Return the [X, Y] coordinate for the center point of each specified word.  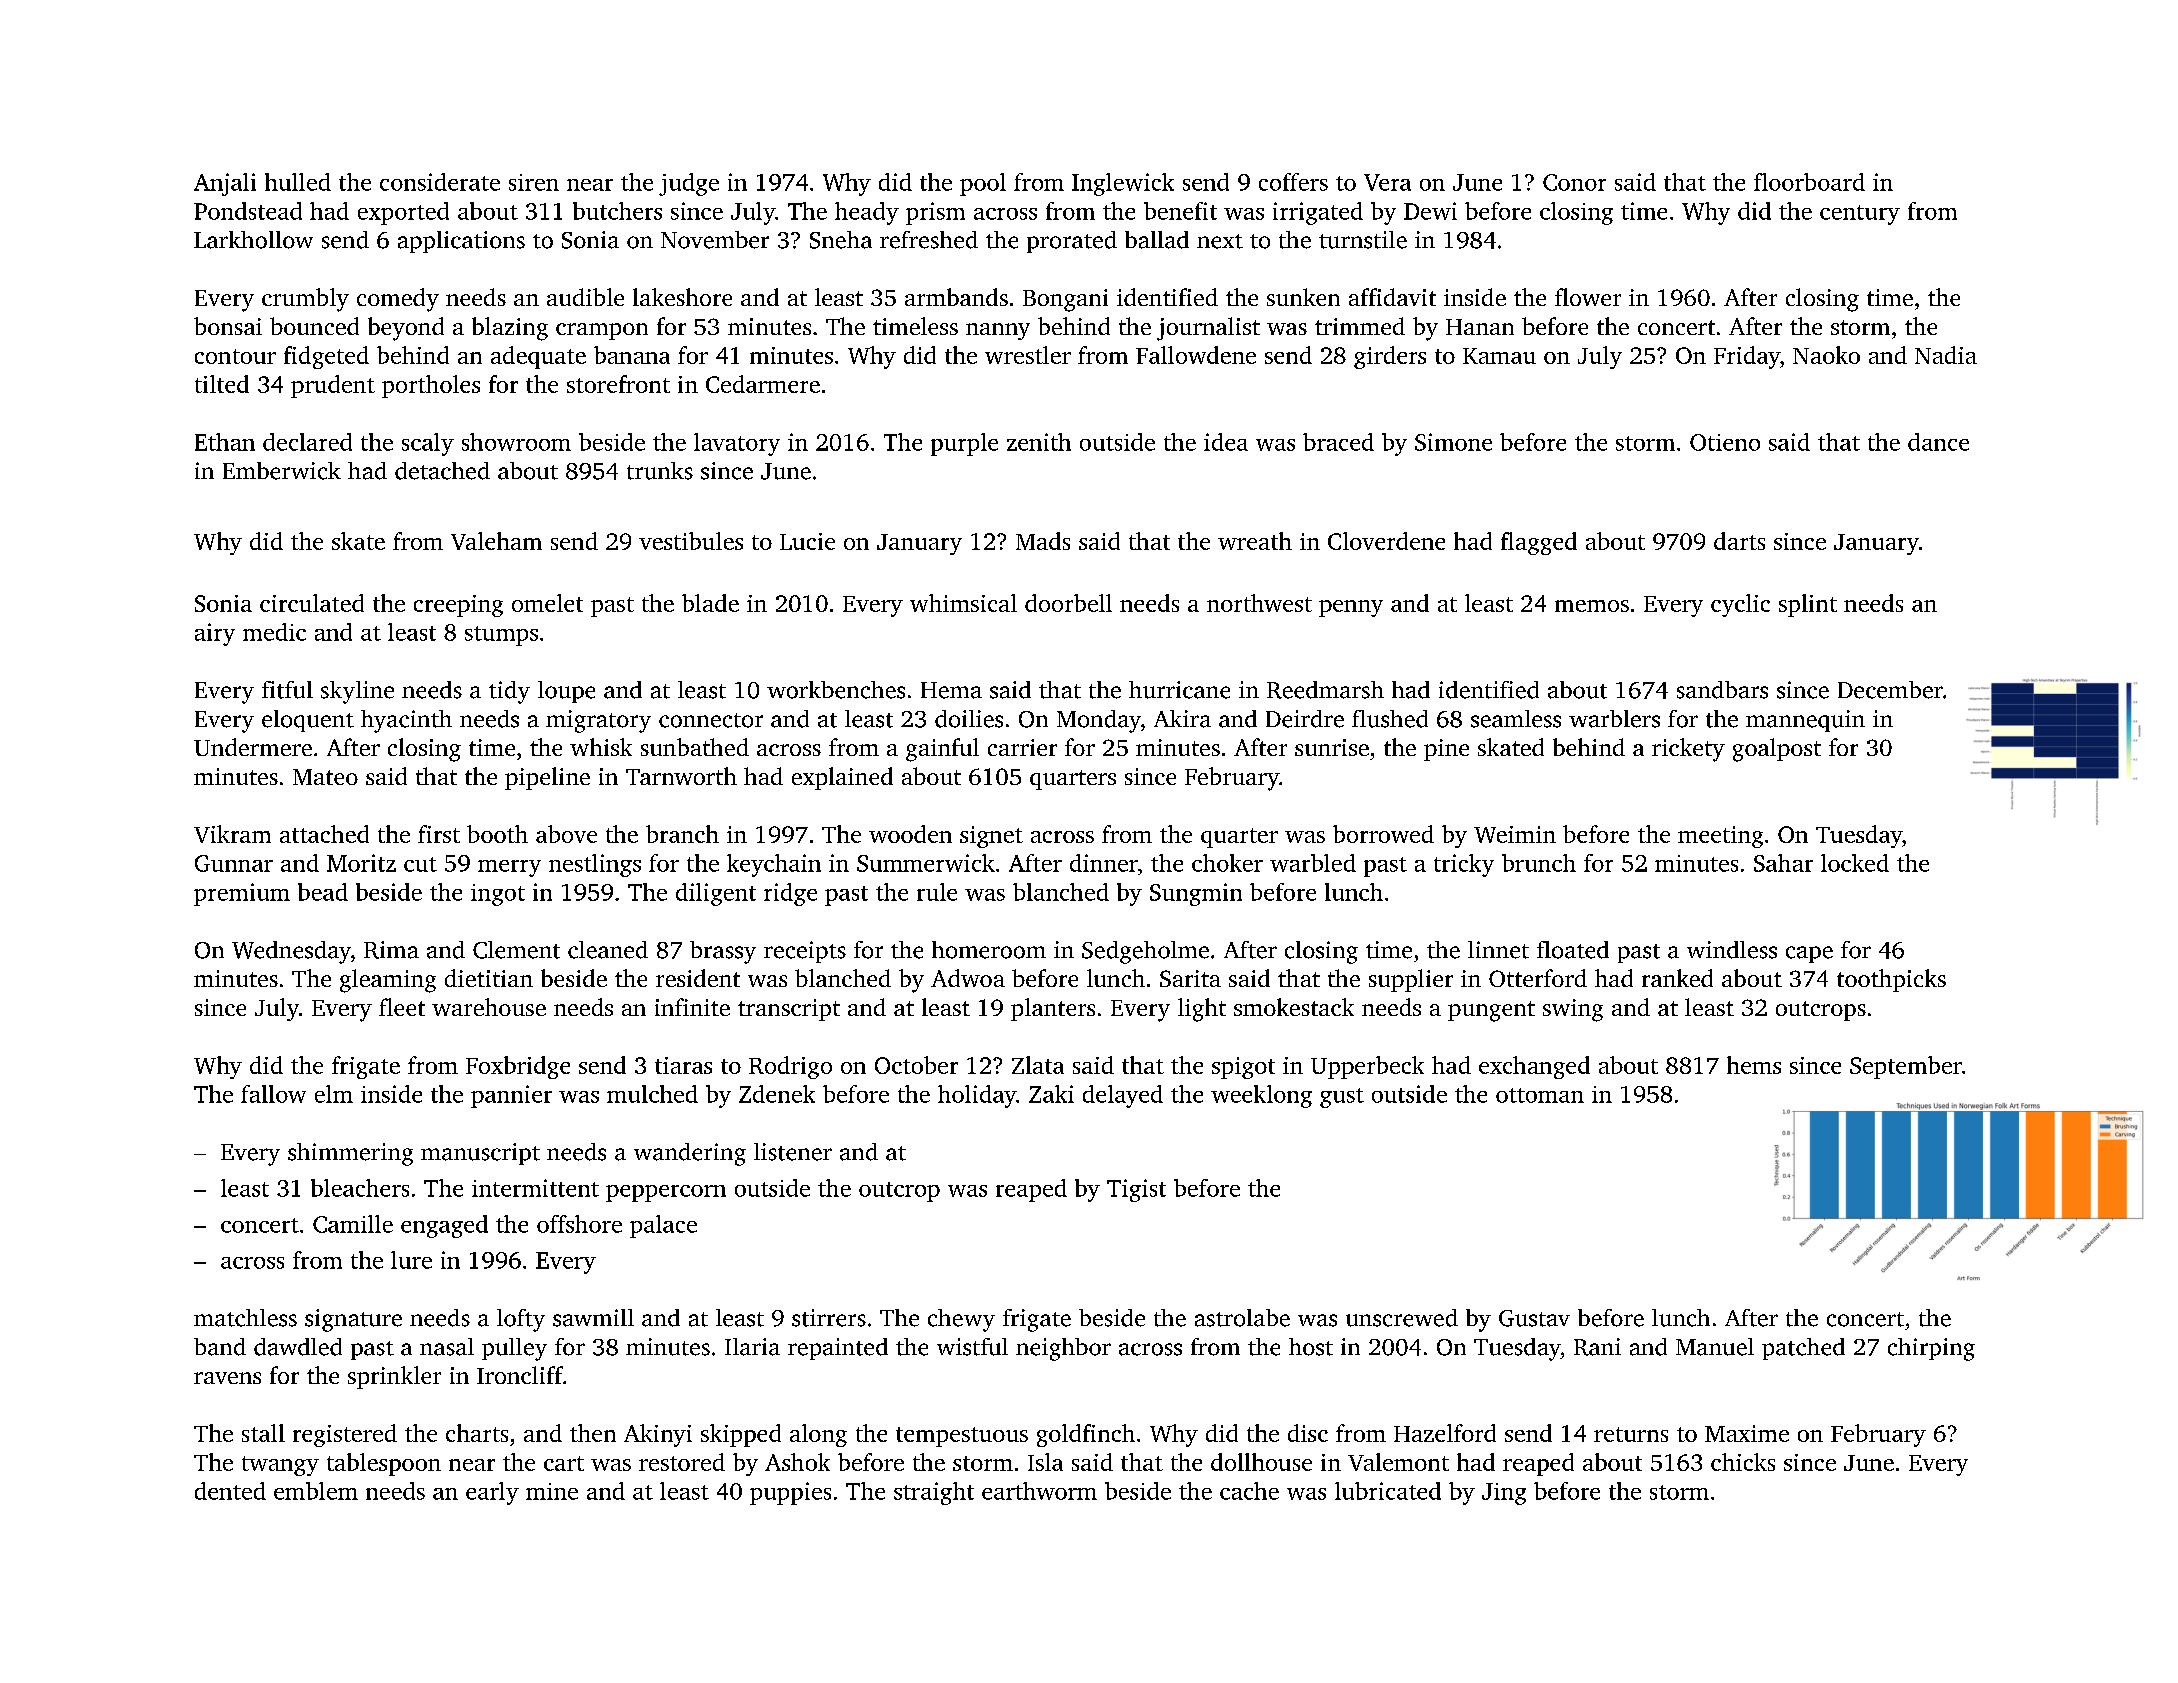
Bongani [1065, 300]
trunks [660, 471]
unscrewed [1402, 1318]
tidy [509, 692]
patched [1803, 1349]
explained [842, 778]
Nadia [1946, 355]
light [1202, 1010]
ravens [227, 1378]
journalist [1208, 329]
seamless [1516, 719]
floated [1573, 950]
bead [323, 892]
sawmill [593, 1318]
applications [461, 242]
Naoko [1826, 355]
